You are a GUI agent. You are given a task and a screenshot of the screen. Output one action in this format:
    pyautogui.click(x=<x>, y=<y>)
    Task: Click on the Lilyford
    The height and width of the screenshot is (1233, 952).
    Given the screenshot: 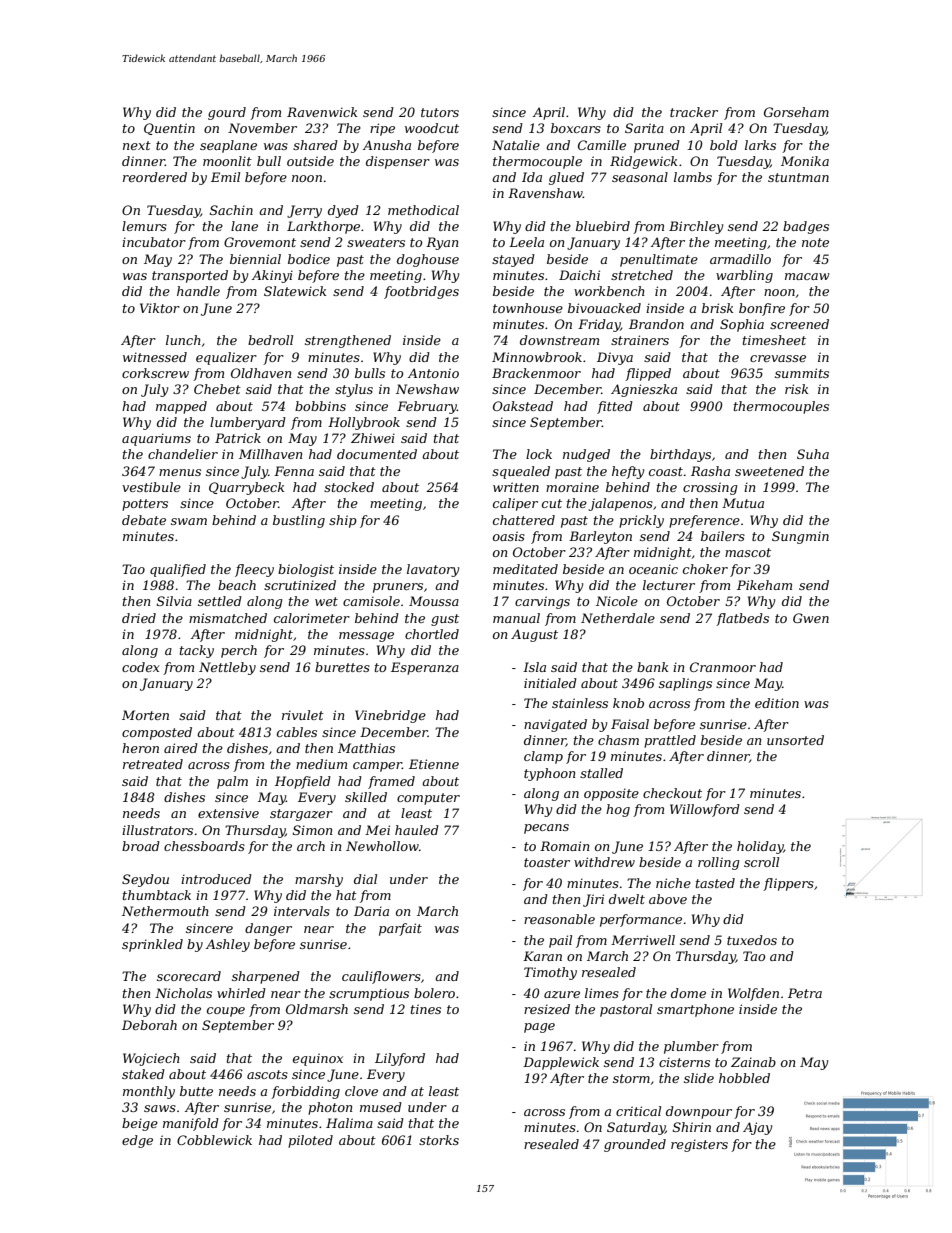 What is the action you would take?
    pyautogui.click(x=400, y=1059)
